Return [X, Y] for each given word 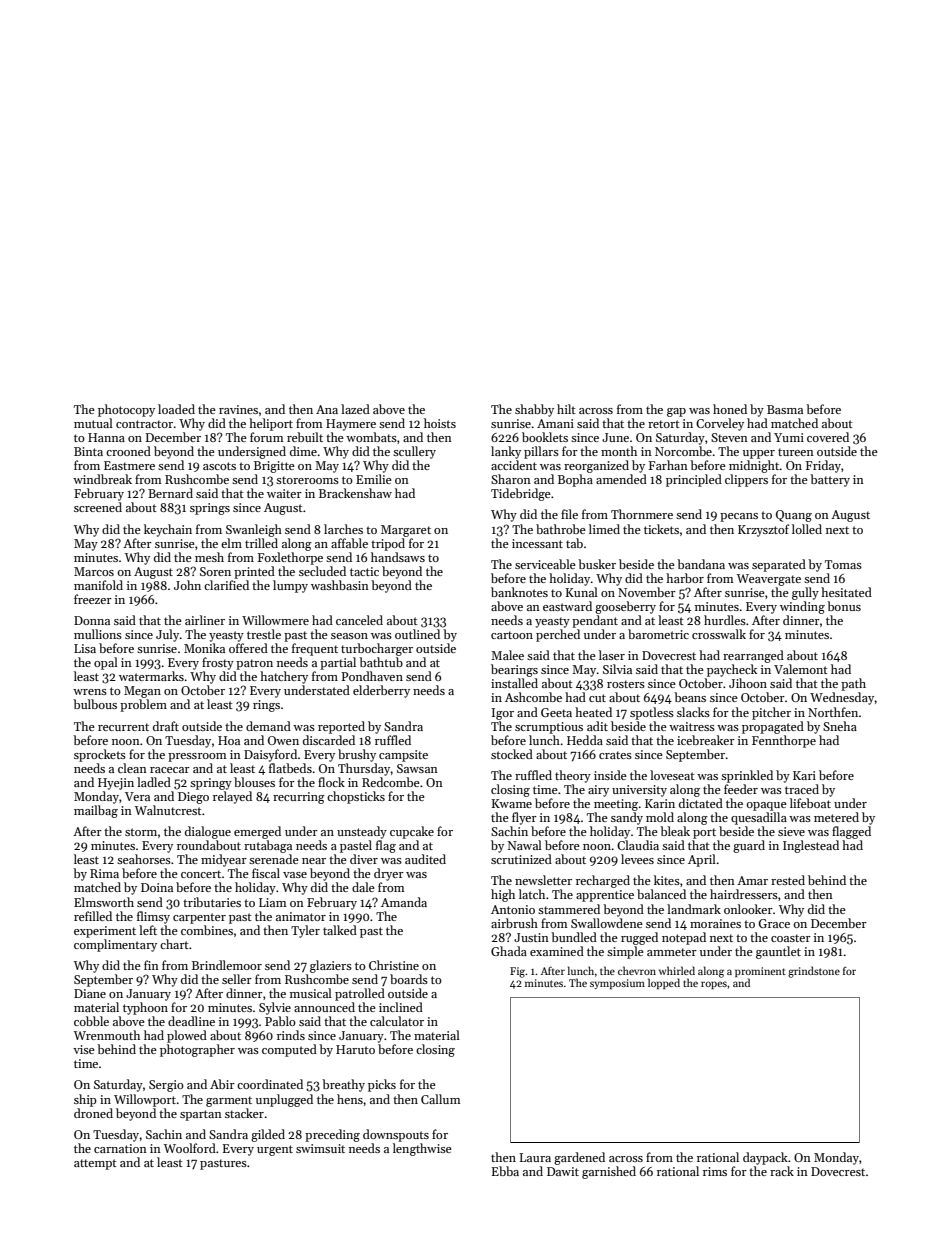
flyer [524, 818]
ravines [238, 409]
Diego [193, 798]
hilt [566, 409]
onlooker [748, 909]
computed [289, 1050]
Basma [785, 409]
